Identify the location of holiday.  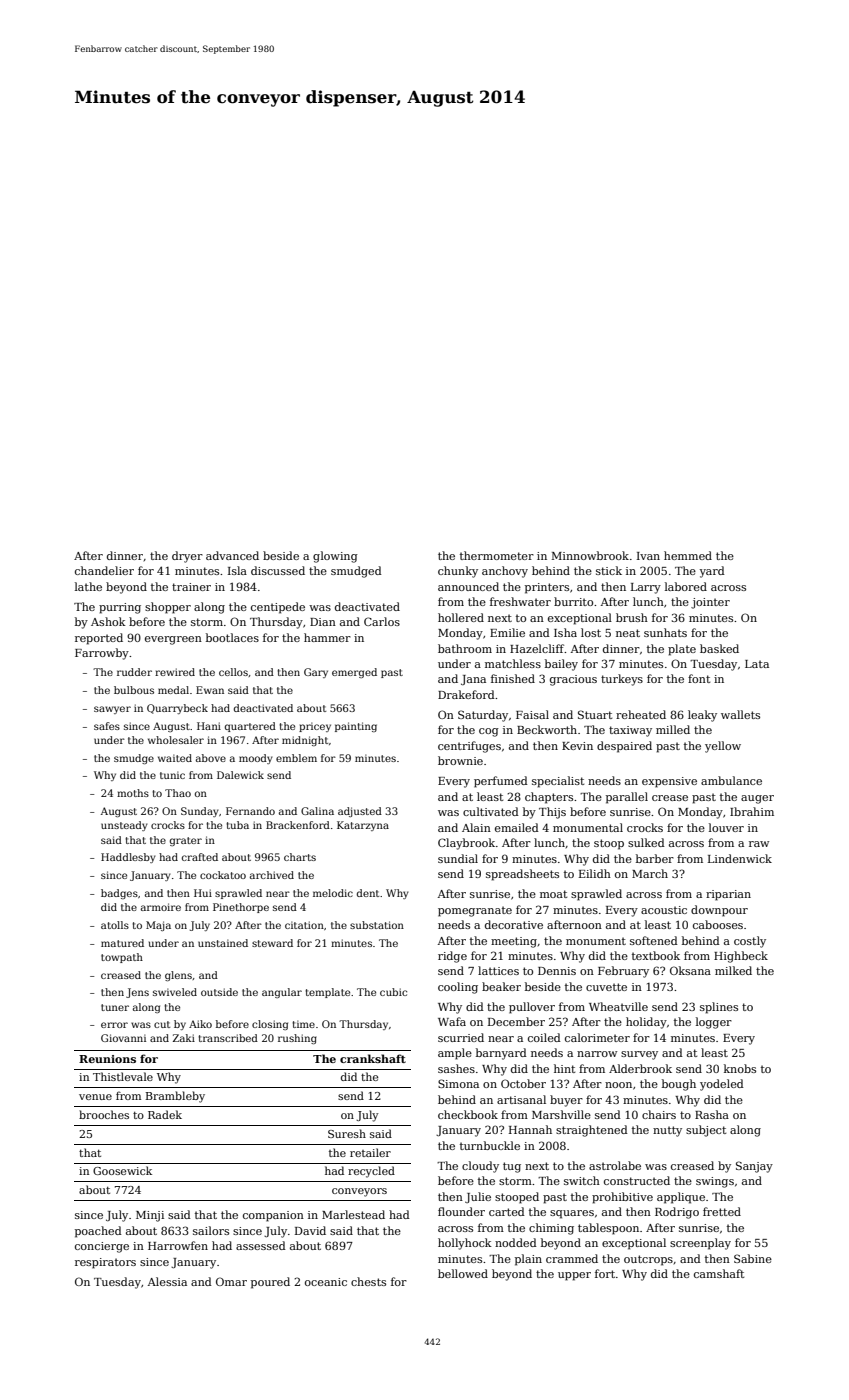
(646, 1023).
